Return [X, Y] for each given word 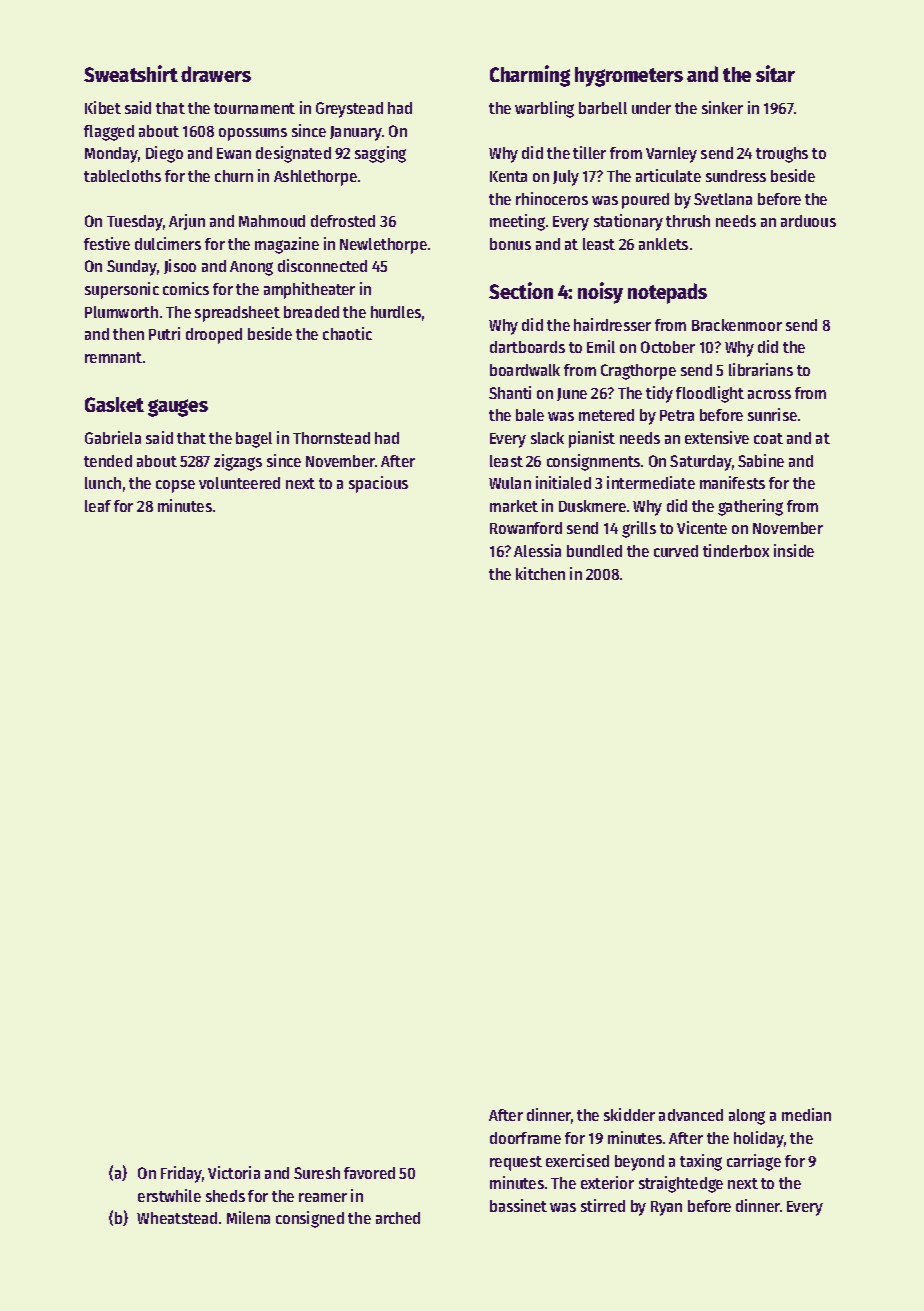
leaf [98, 506]
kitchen [540, 573]
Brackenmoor [737, 325]
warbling [544, 109]
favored [369, 1173]
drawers [216, 74]
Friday [181, 1174]
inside [794, 550]
